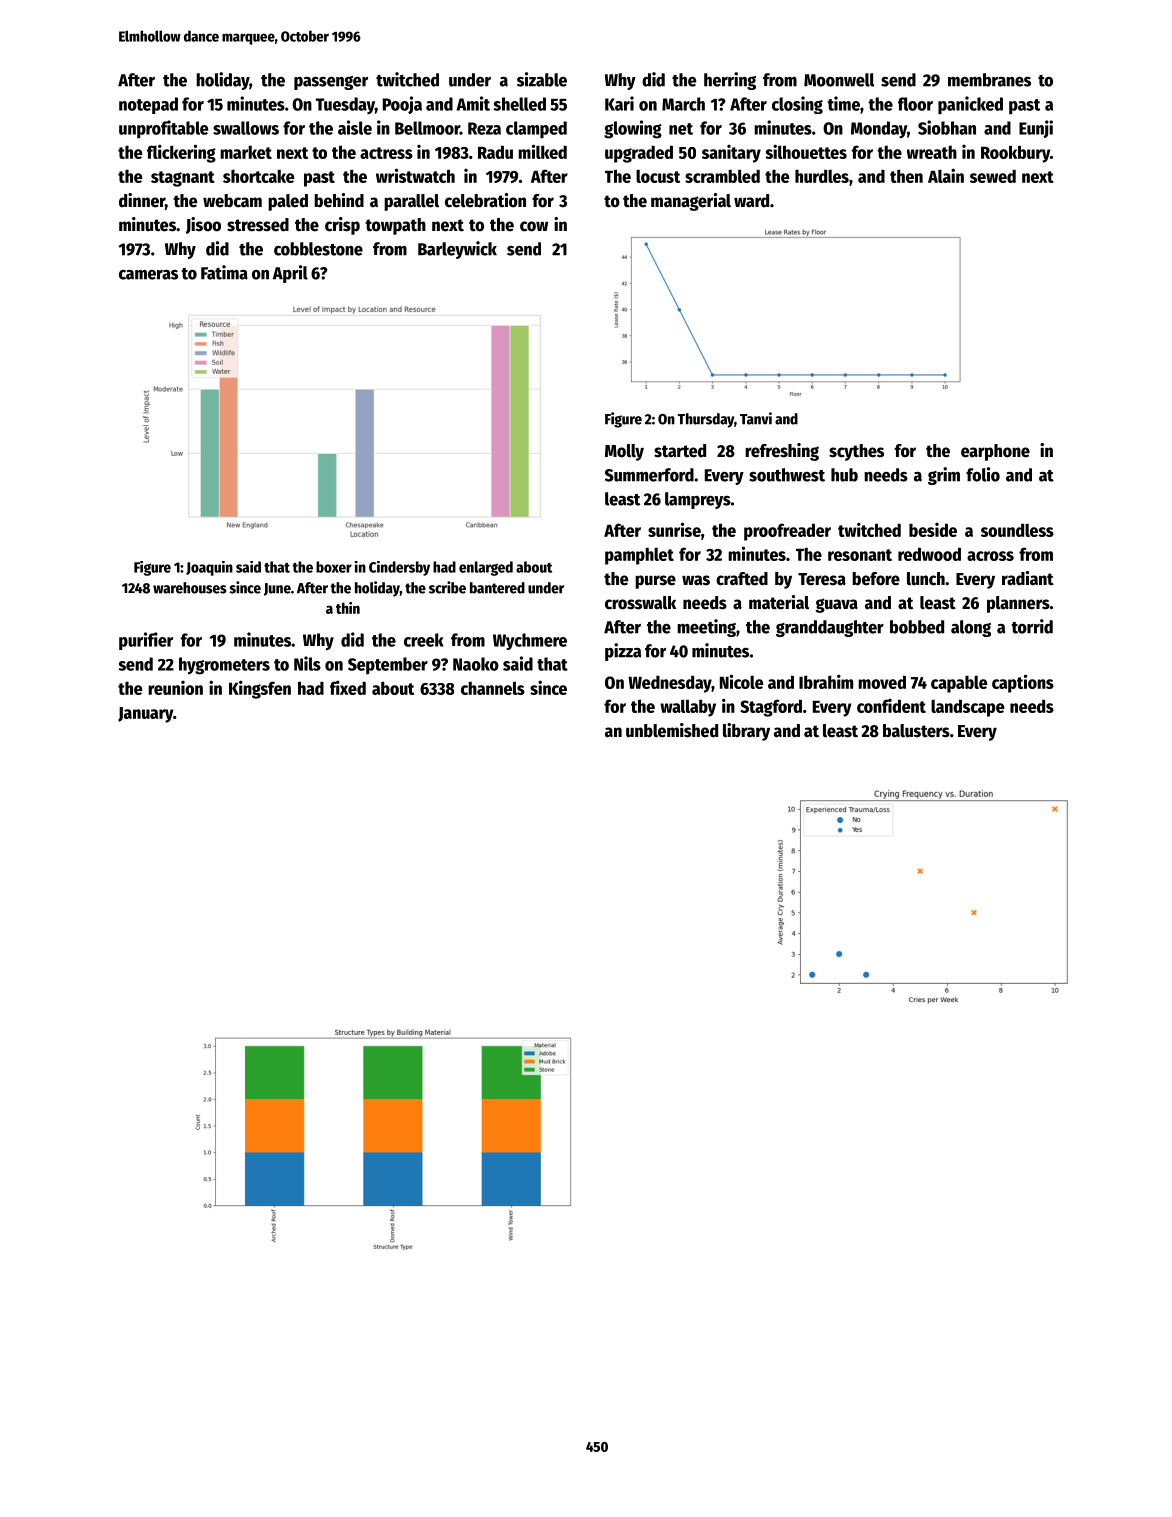  I want to click on hurdles, so click(822, 176).
